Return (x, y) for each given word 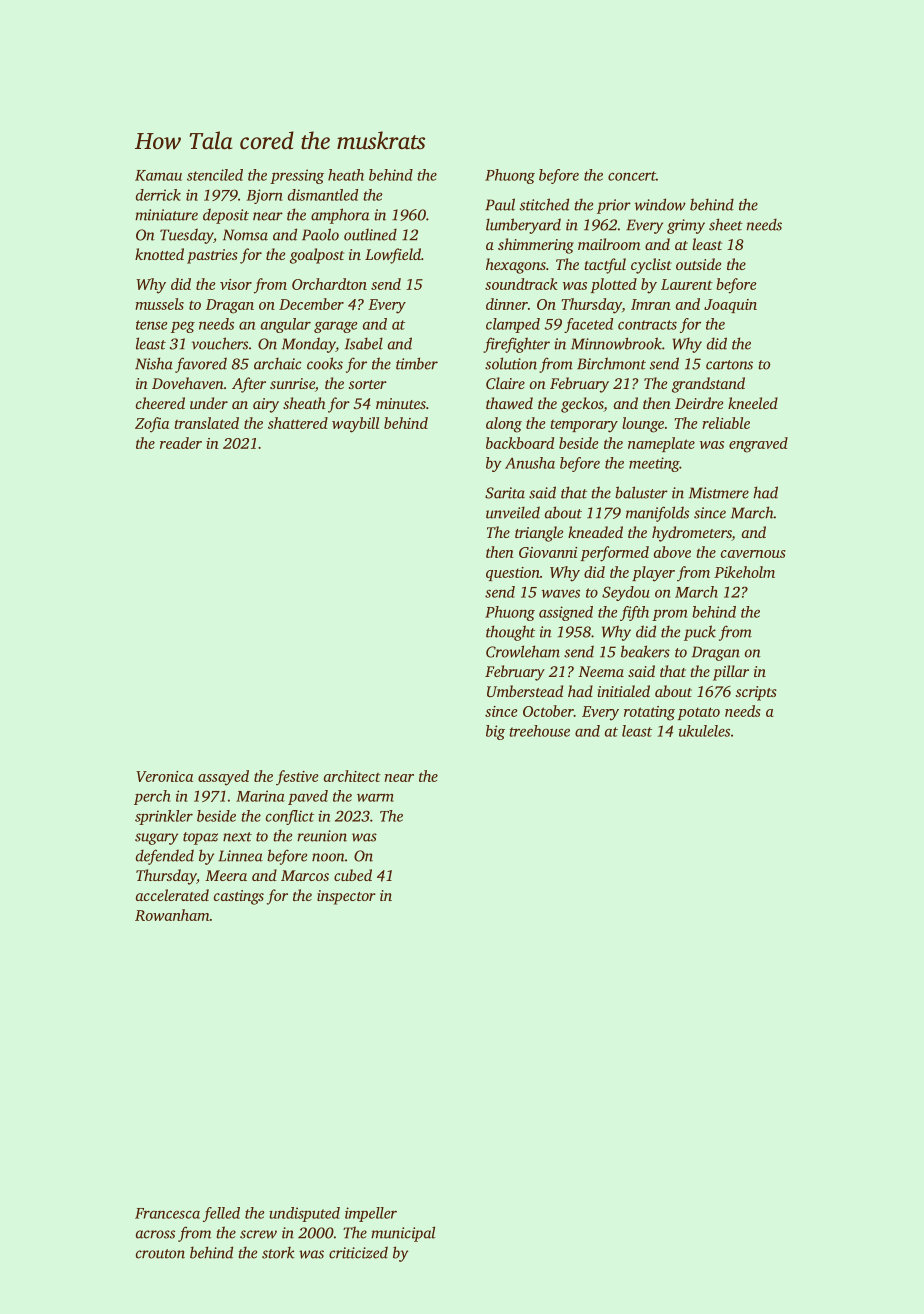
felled (221, 1214)
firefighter (516, 345)
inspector (346, 897)
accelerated (172, 895)
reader (181, 443)
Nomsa (245, 235)
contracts (647, 325)
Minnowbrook (616, 343)
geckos (582, 405)
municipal (403, 1234)
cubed (353, 875)
